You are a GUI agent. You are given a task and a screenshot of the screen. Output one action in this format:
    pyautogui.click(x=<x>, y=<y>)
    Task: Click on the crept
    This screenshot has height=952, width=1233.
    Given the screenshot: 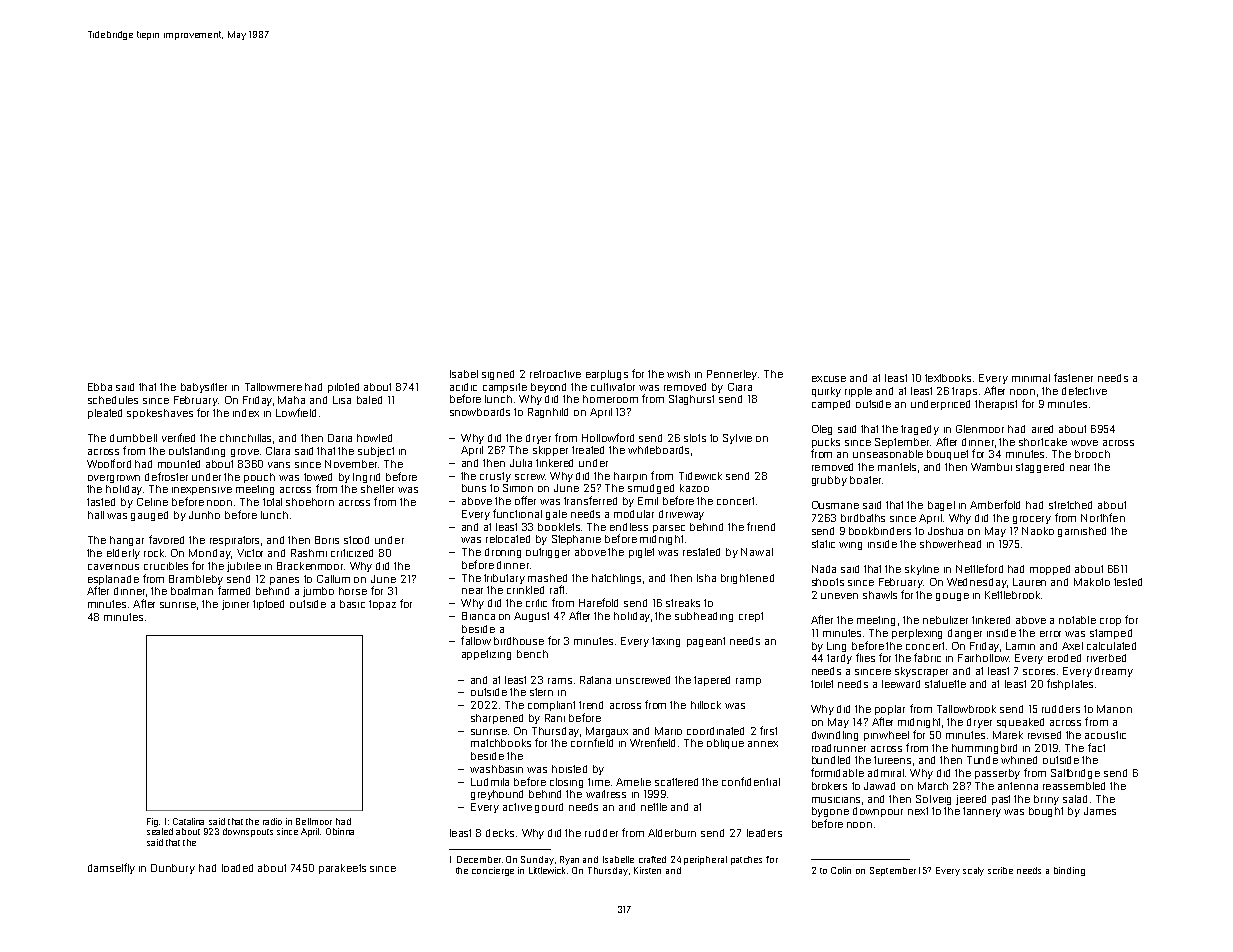 What is the action you would take?
    pyautogui.click(x=751, y=617)
